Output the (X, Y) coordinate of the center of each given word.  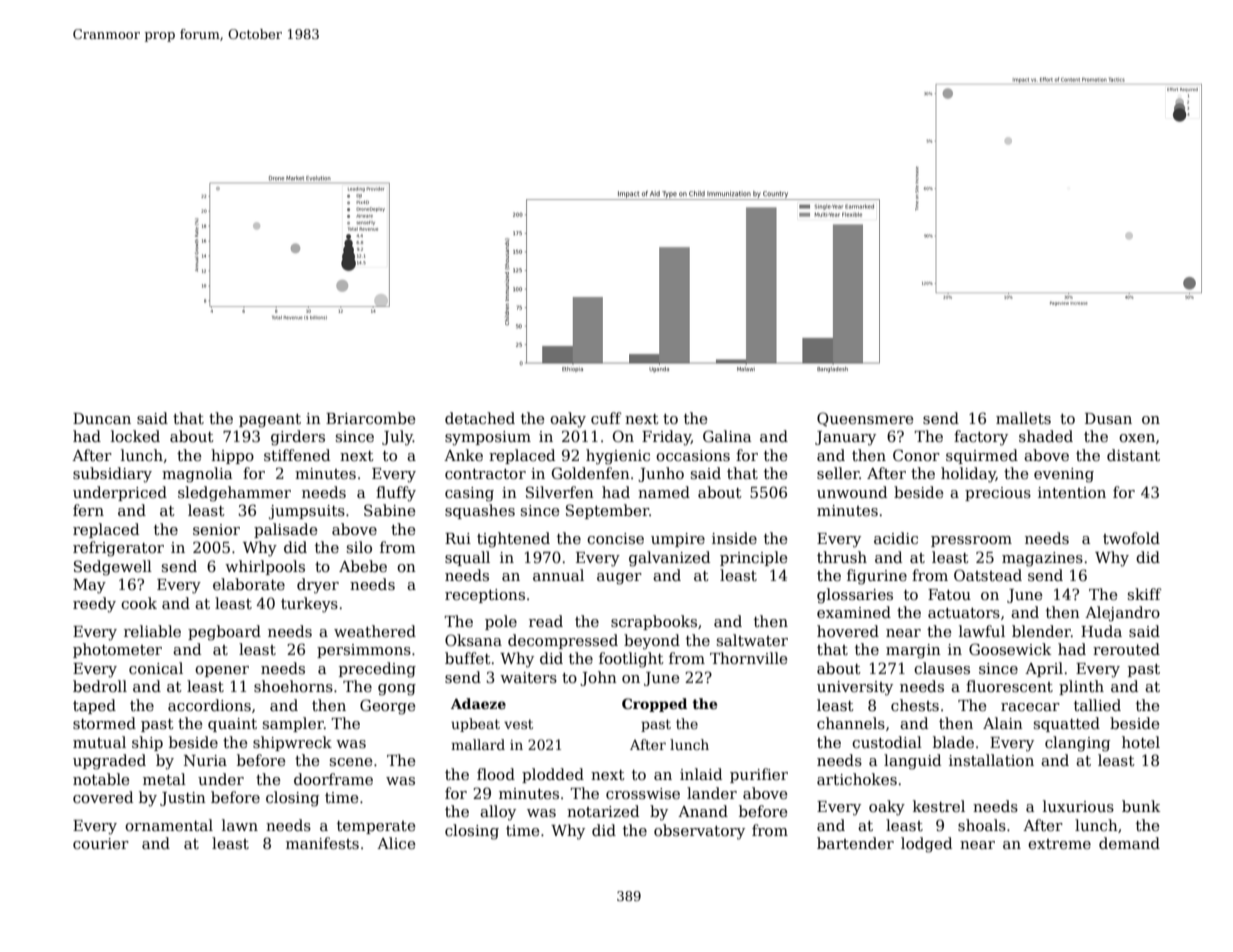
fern (88, 510)
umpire (678, 540)
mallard (478, 744)
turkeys (309, 605)
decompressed (563, 641)
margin (913, 651)
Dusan (1108, 418)
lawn (240, 825)
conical (156, 668)
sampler (293, 724)
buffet (468, 658)
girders (298, 438)
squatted (1067, 724)
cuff (606, 418)
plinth (1081, 687)
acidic (896, 538)
